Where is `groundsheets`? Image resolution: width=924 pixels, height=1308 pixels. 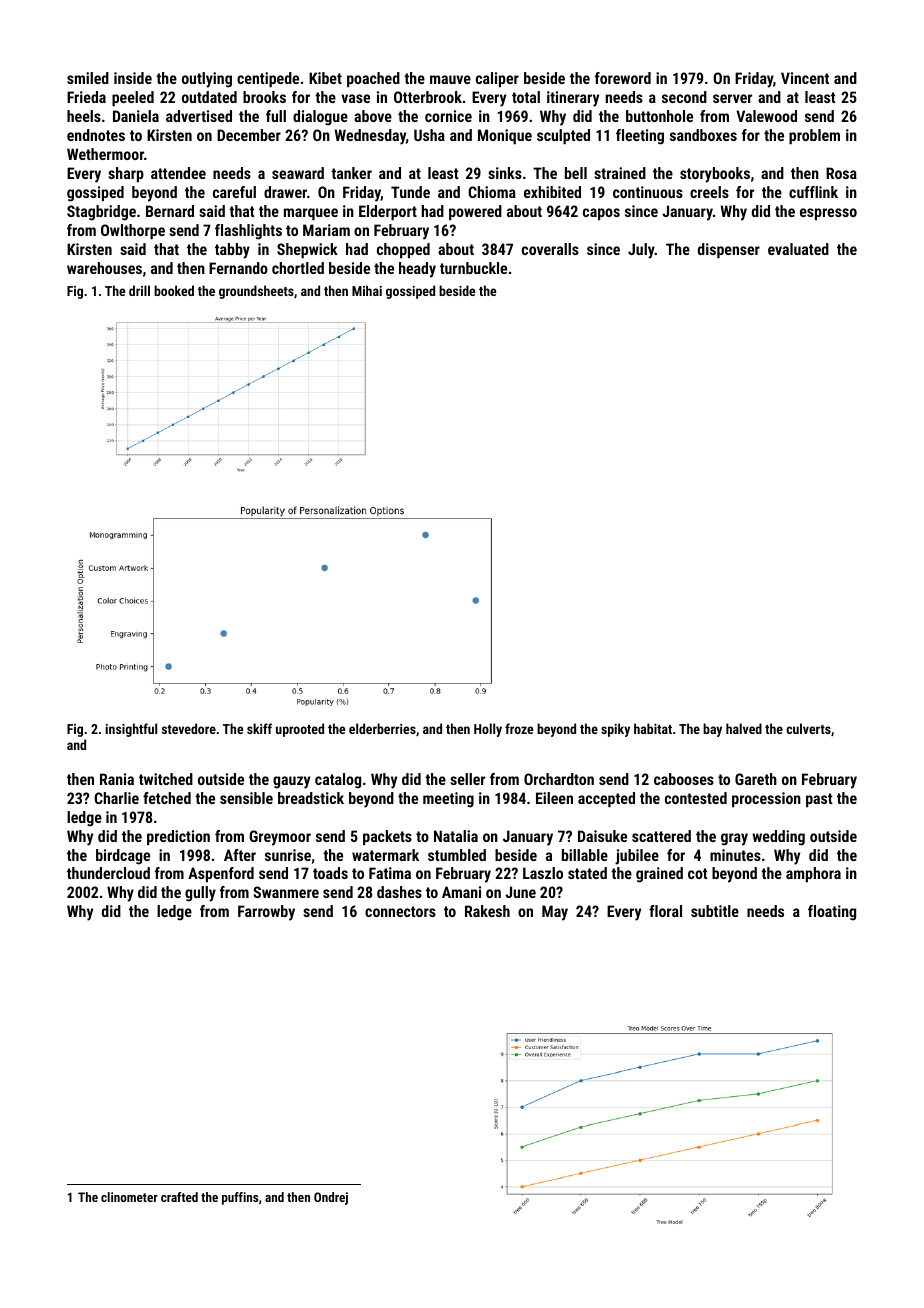 groundsheets is located at coordinates (256, 292).
